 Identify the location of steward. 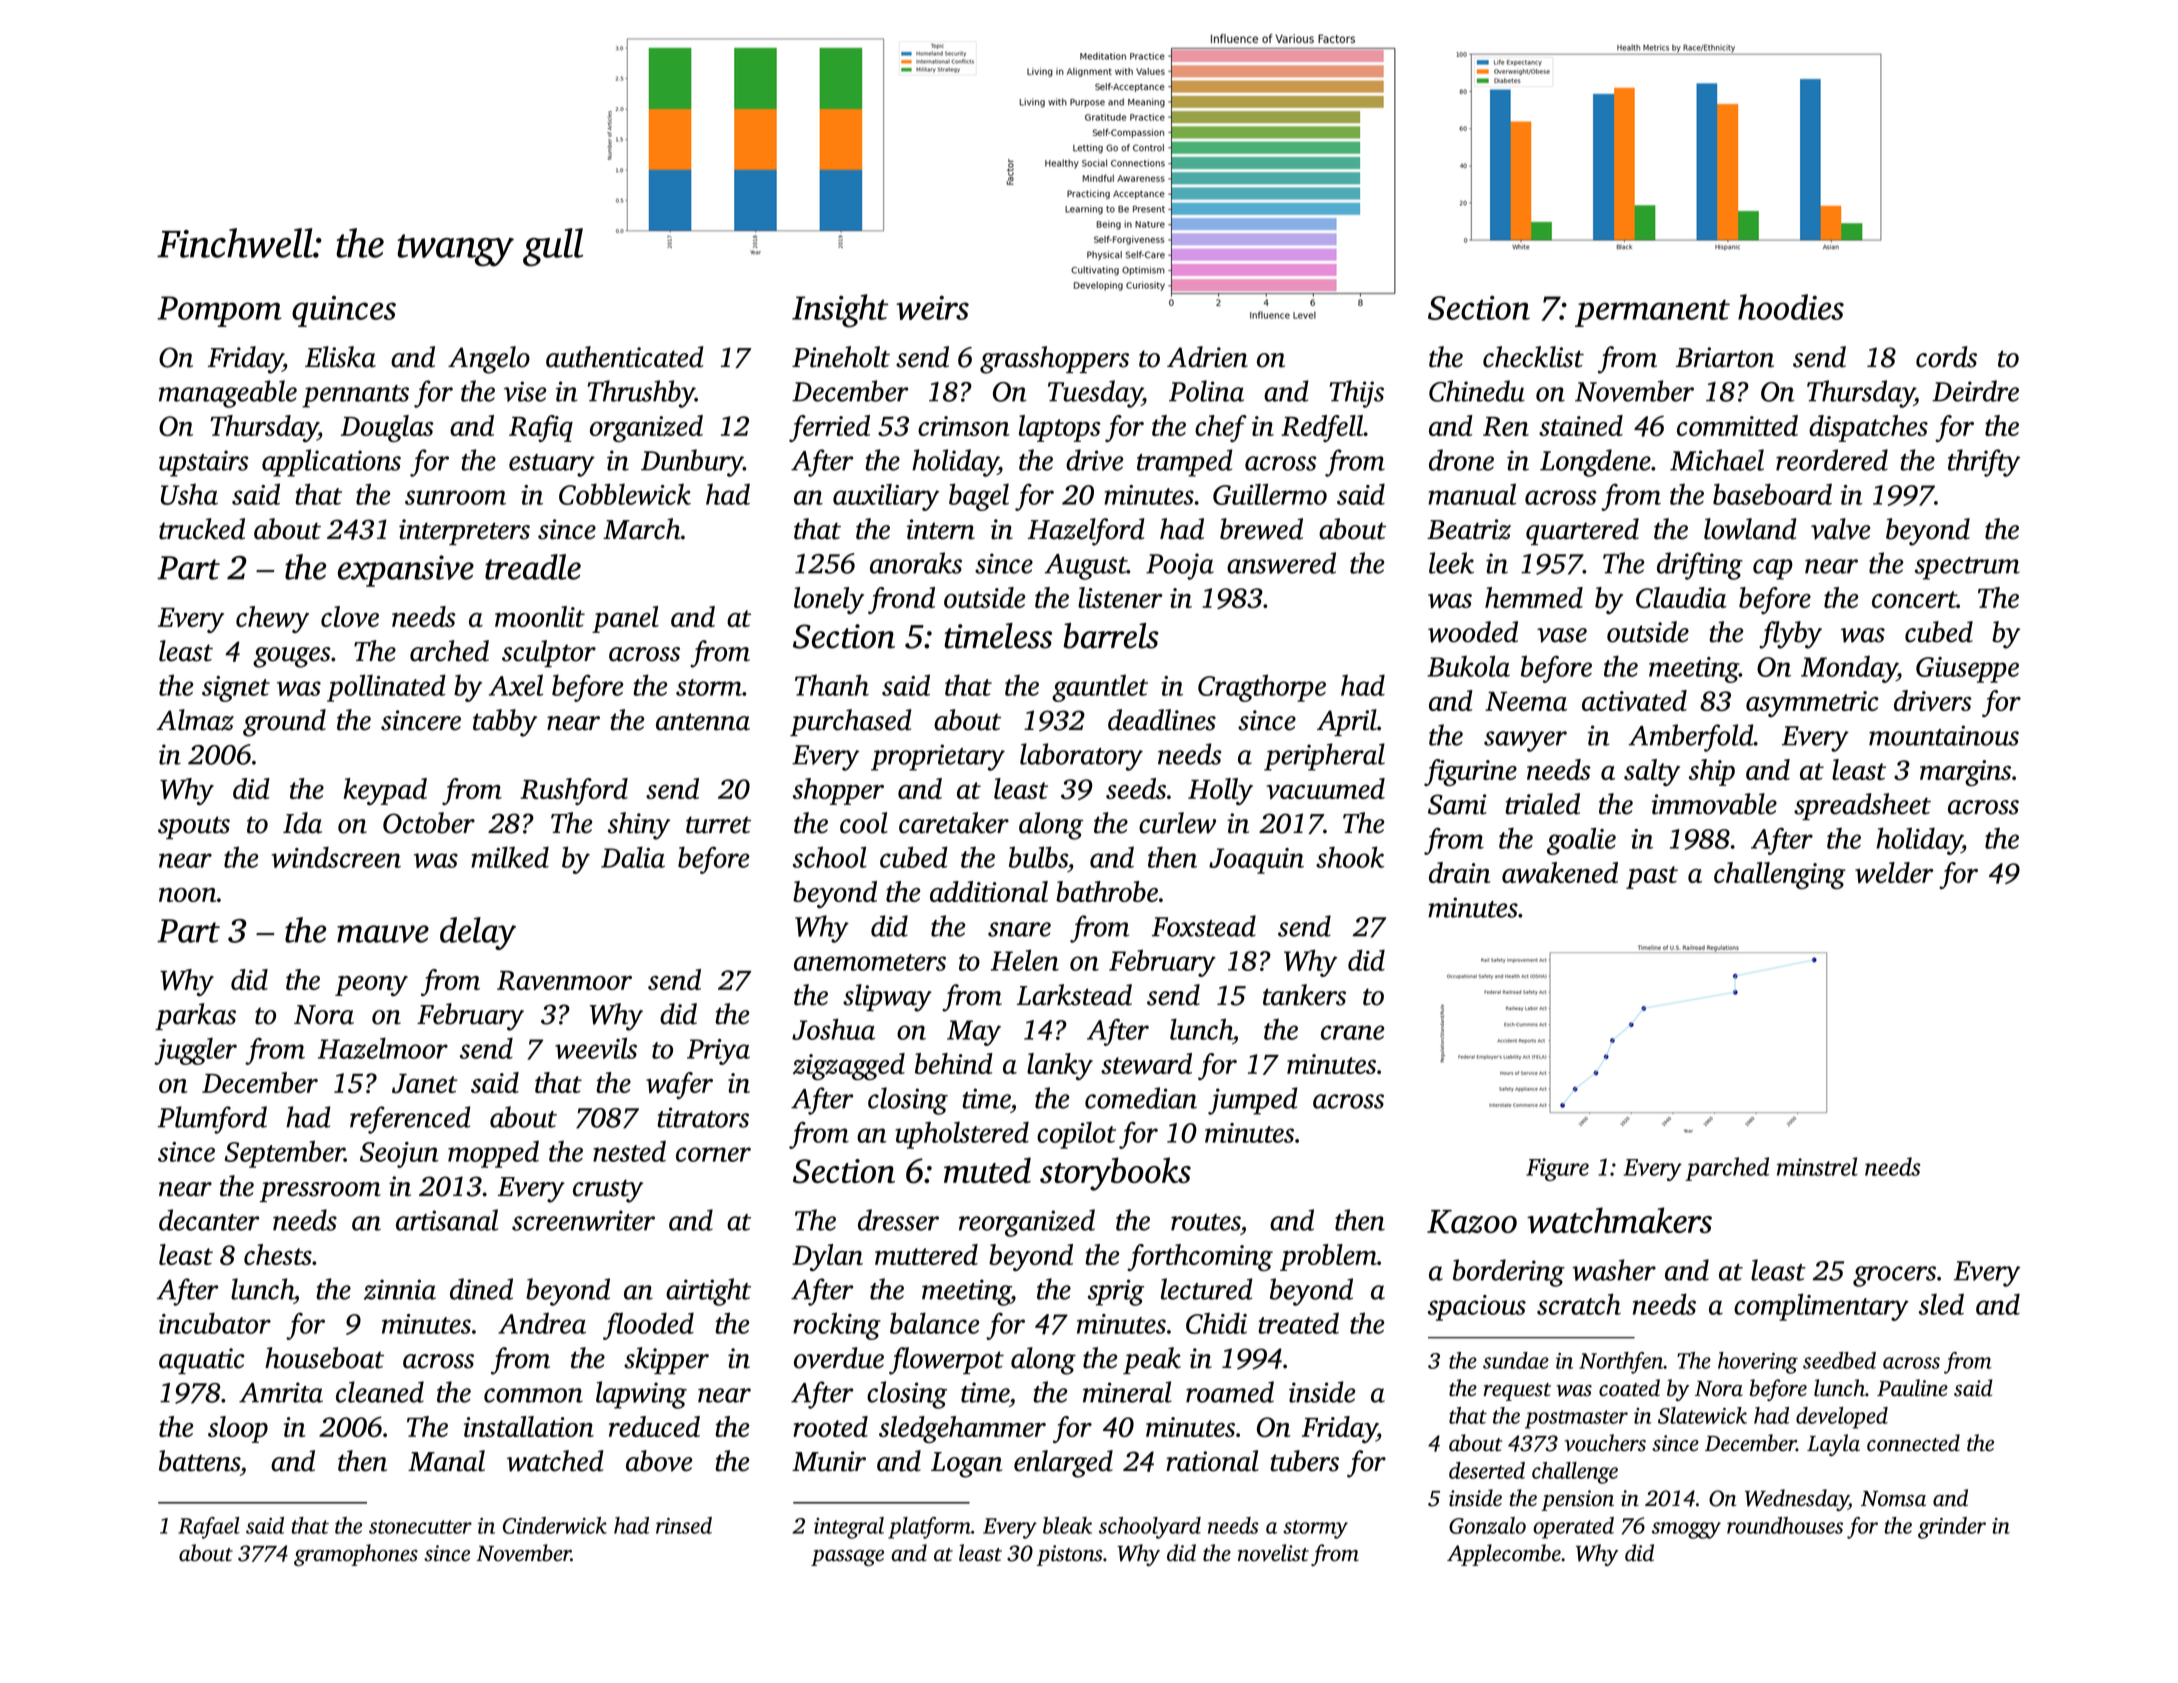
(1146, 1063).
